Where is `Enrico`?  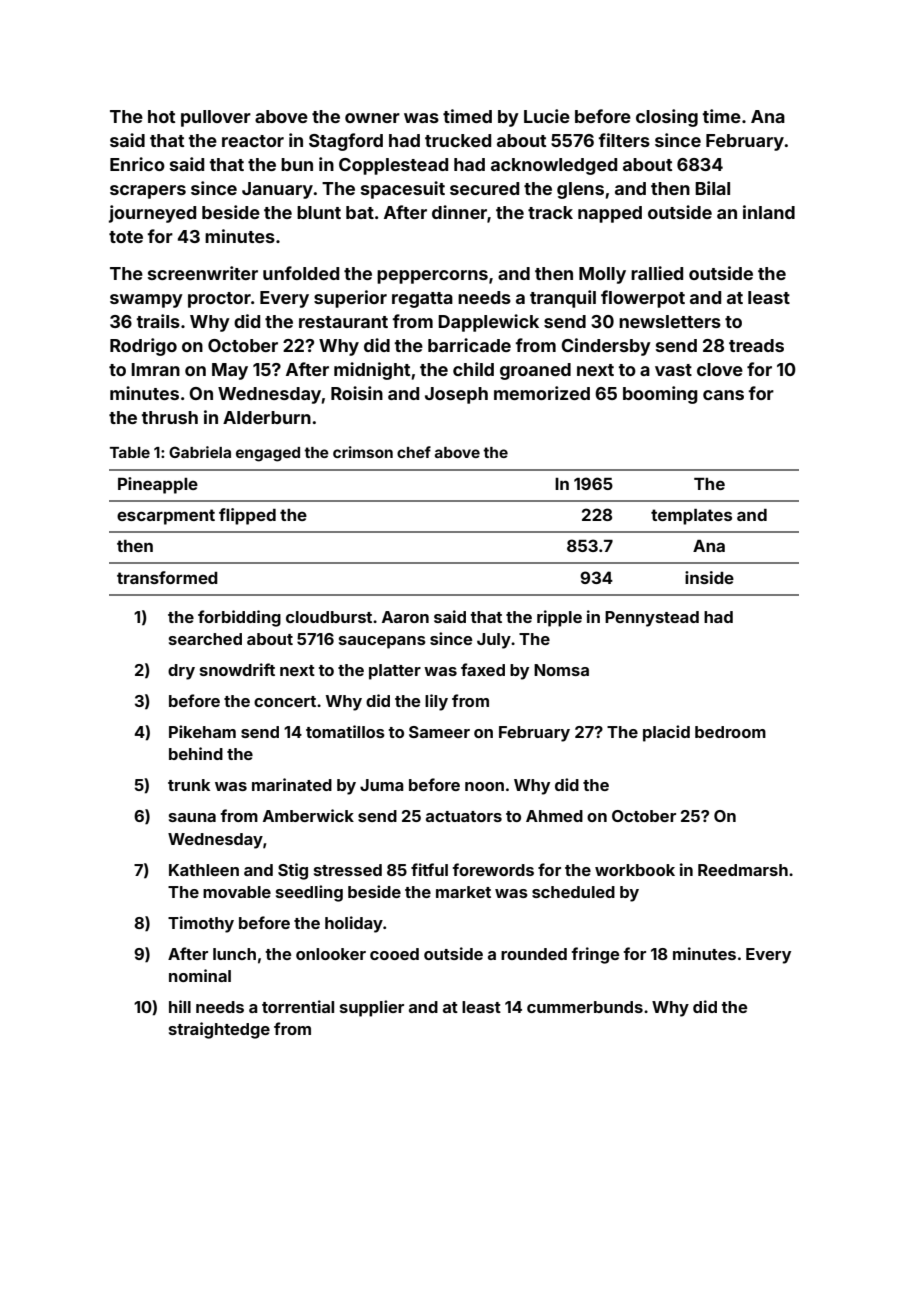
Enrico is located at coordinates (137, 164).
